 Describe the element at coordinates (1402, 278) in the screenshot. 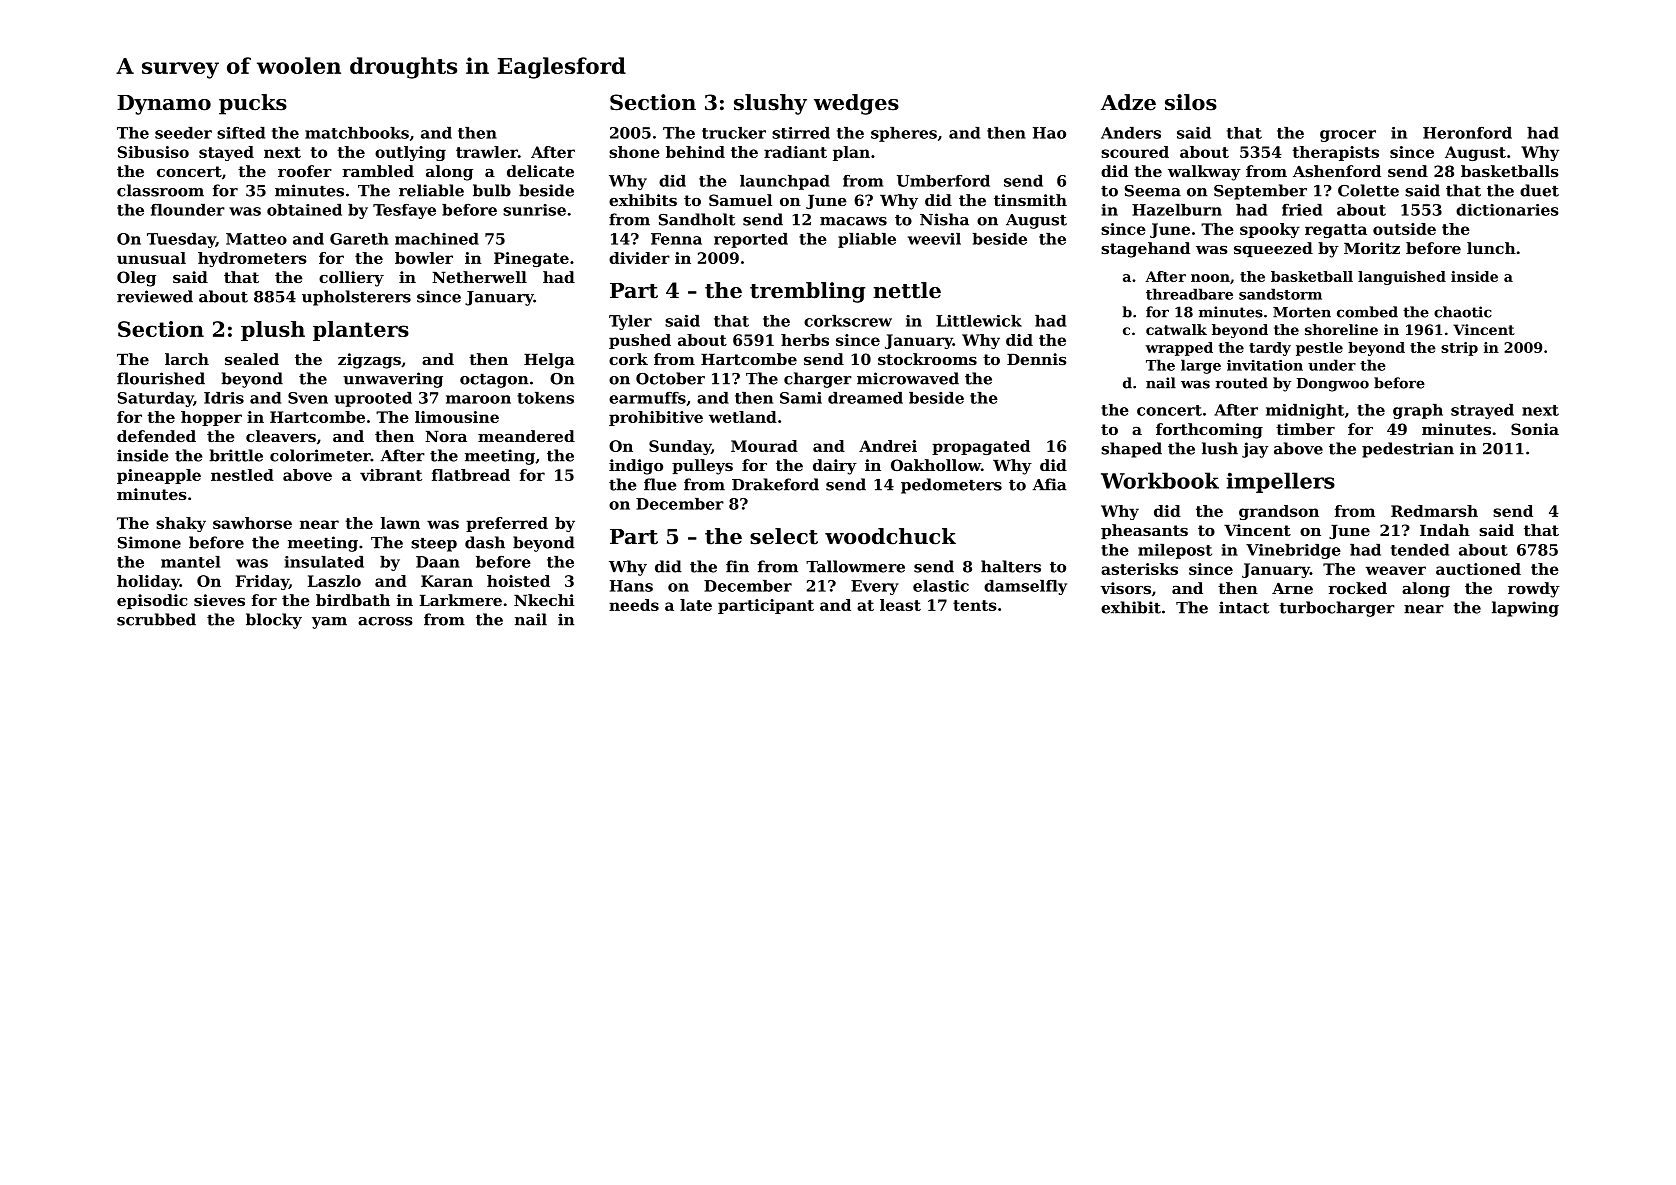

I see `languished` at that location.
